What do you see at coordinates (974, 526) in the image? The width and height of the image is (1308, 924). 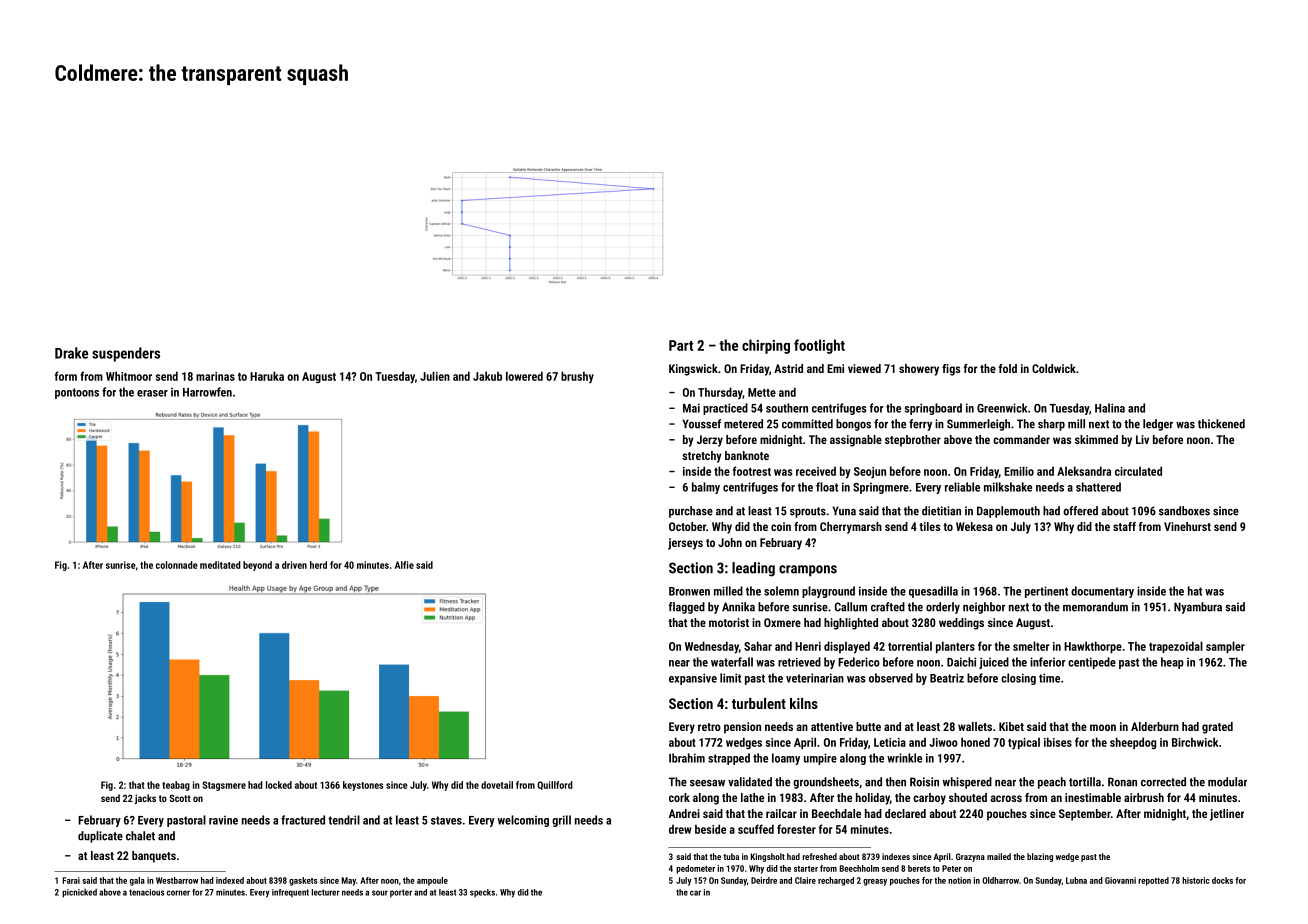 I see `Wekesa` at bounding box center [974, 526].
